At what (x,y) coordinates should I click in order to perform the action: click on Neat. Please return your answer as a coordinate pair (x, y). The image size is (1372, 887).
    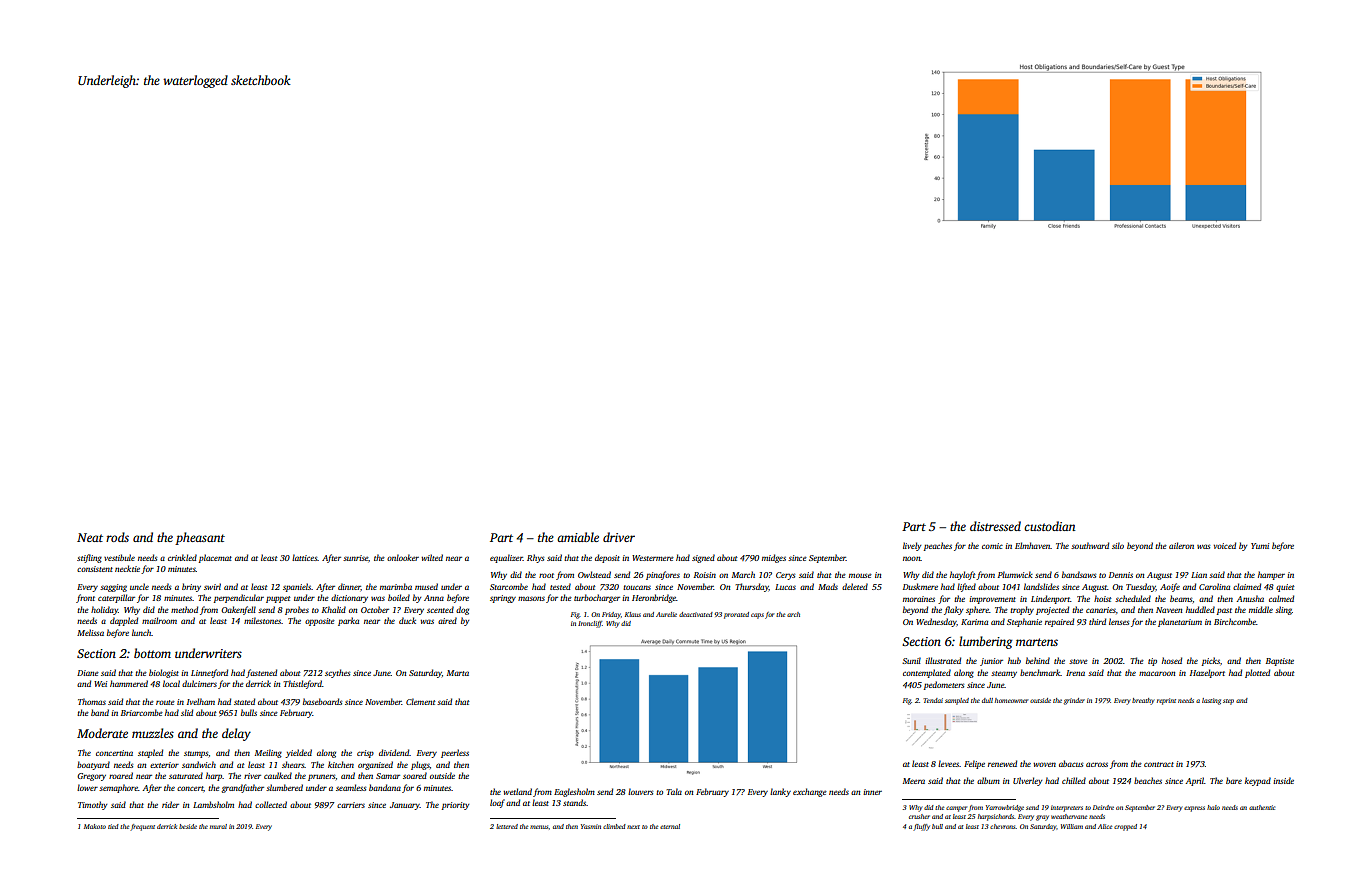
    Looking at the image, I should click on (90, 537).
